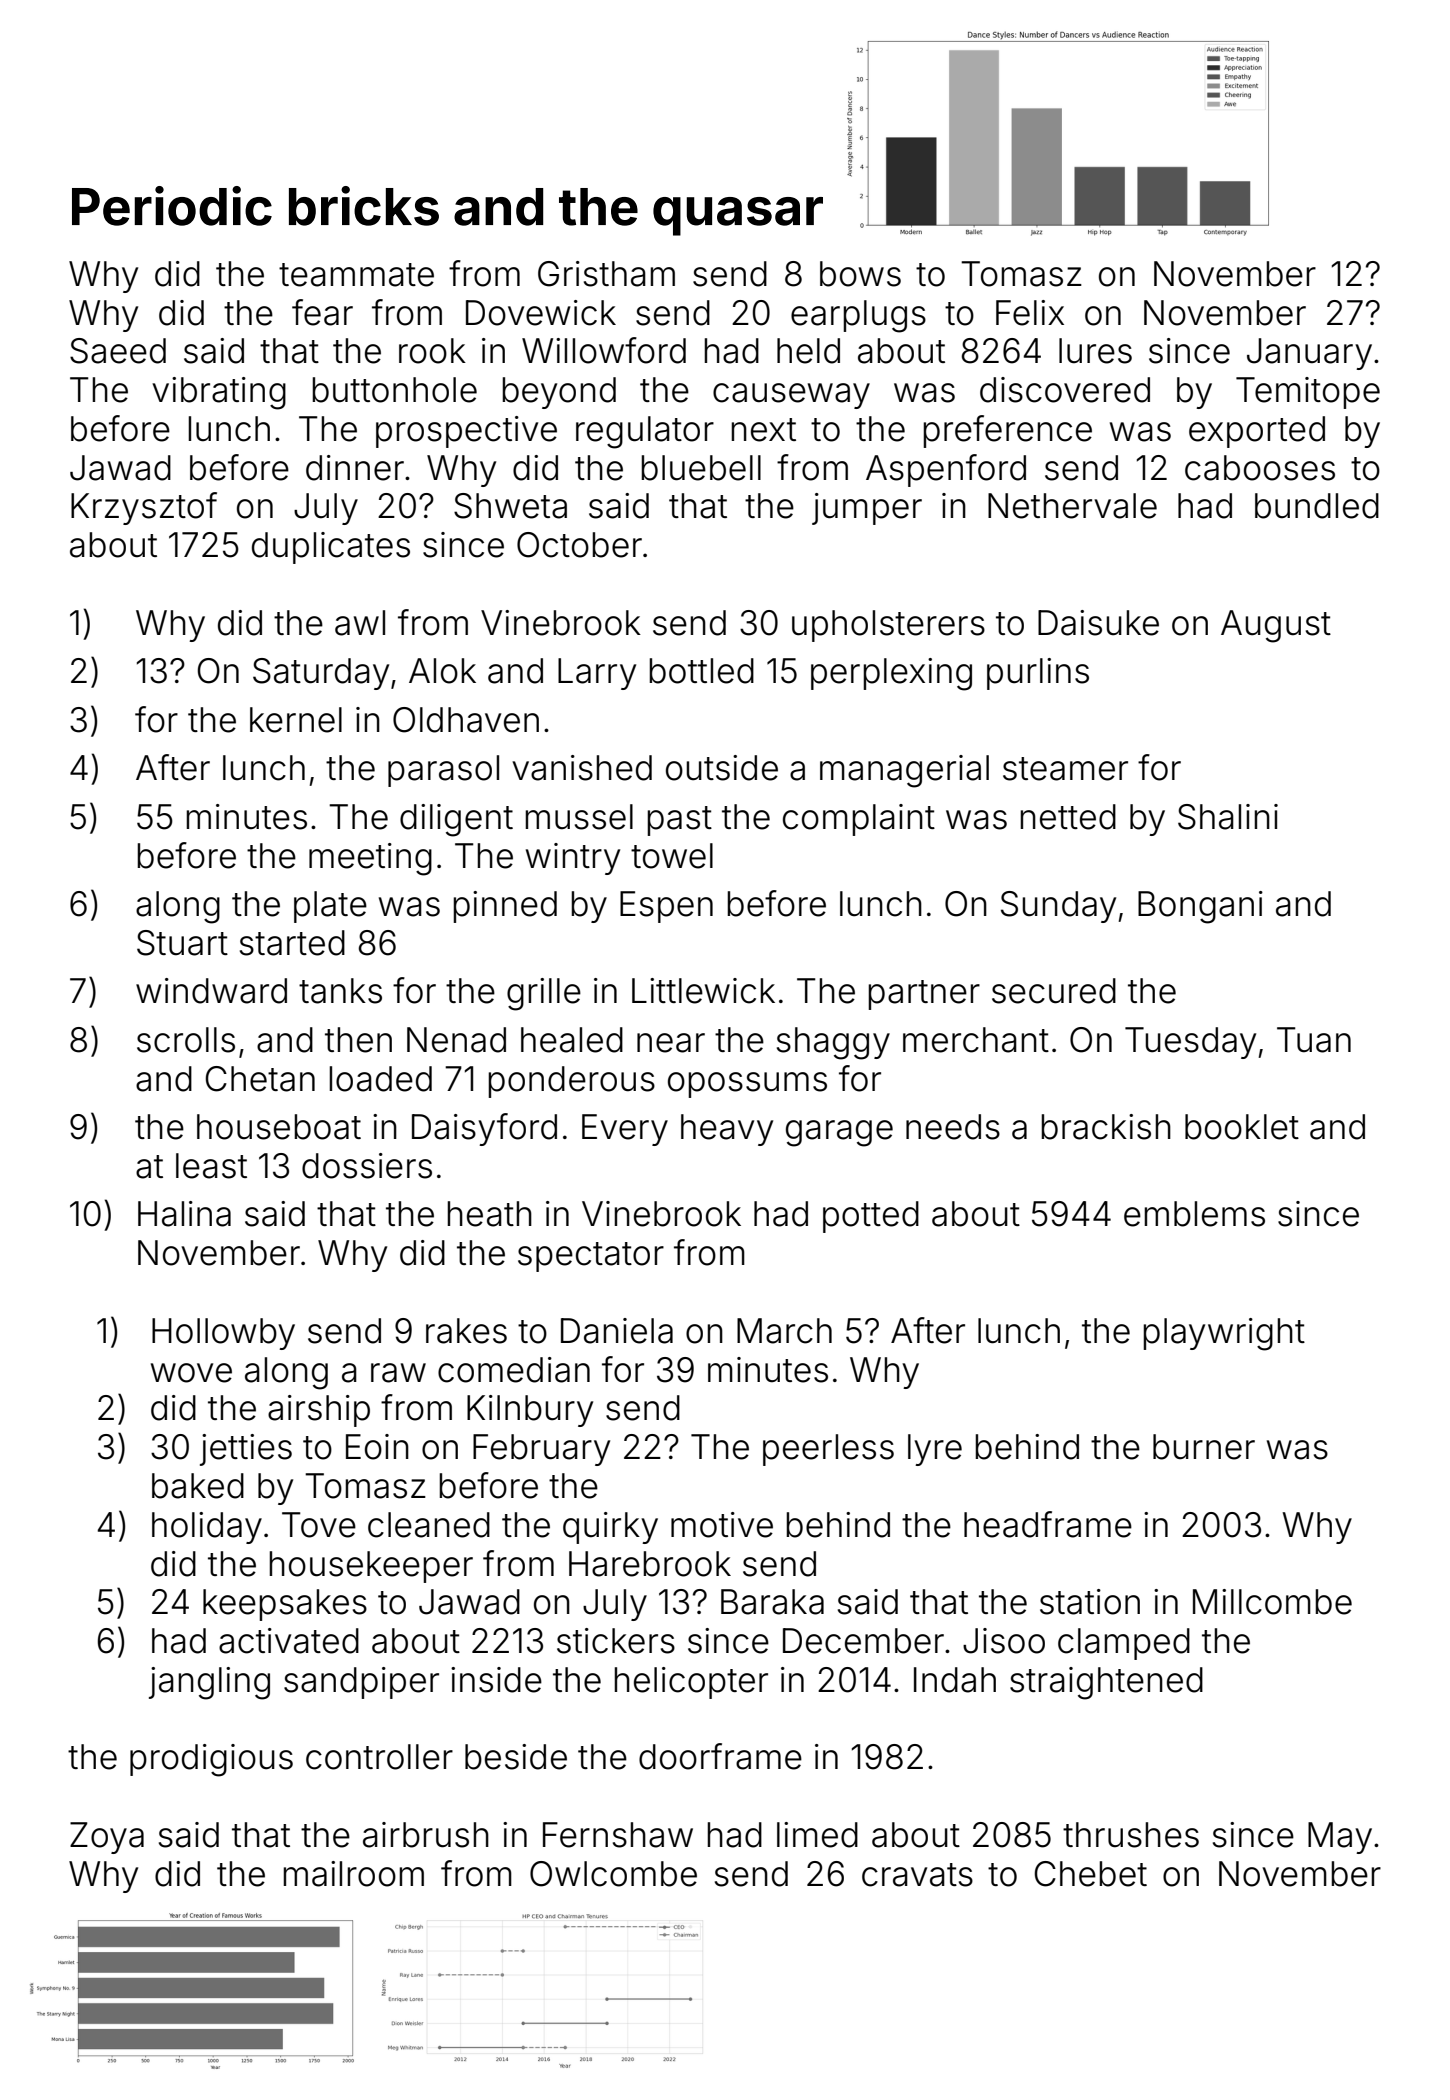  Describe the element at coordinates (364, 206) in the image. I see `bricks` at that location.
